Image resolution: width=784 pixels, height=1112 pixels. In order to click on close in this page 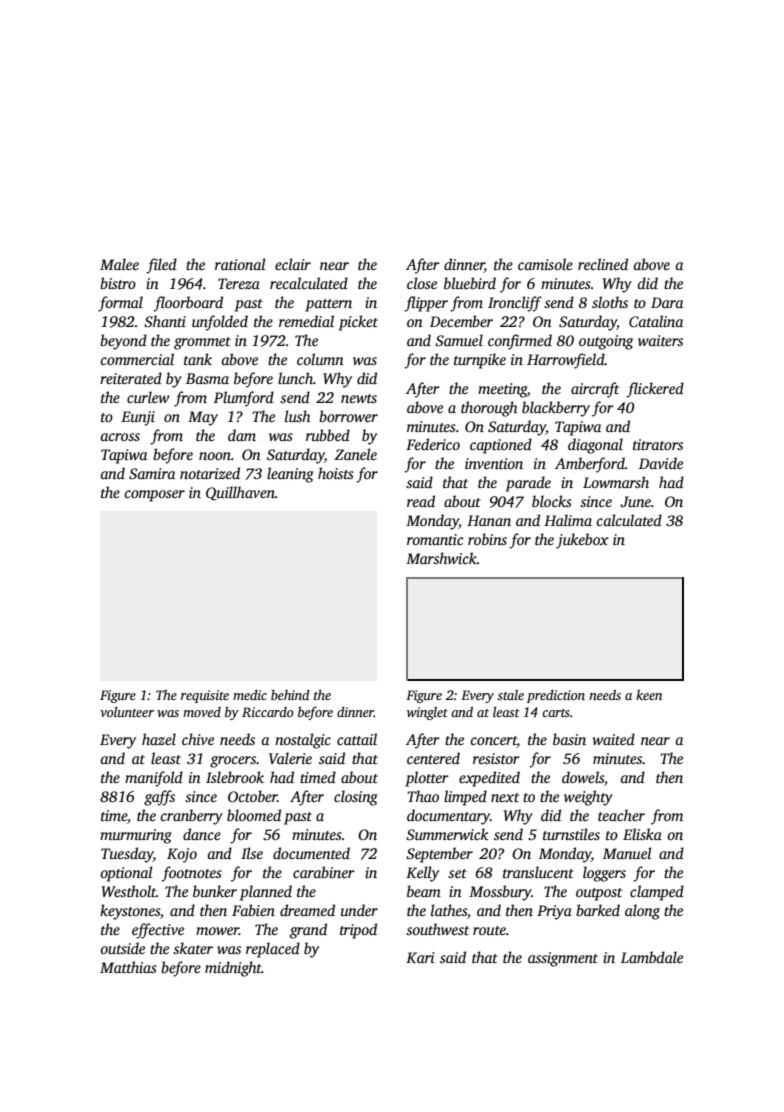, I will do `click(422, 283)`.
